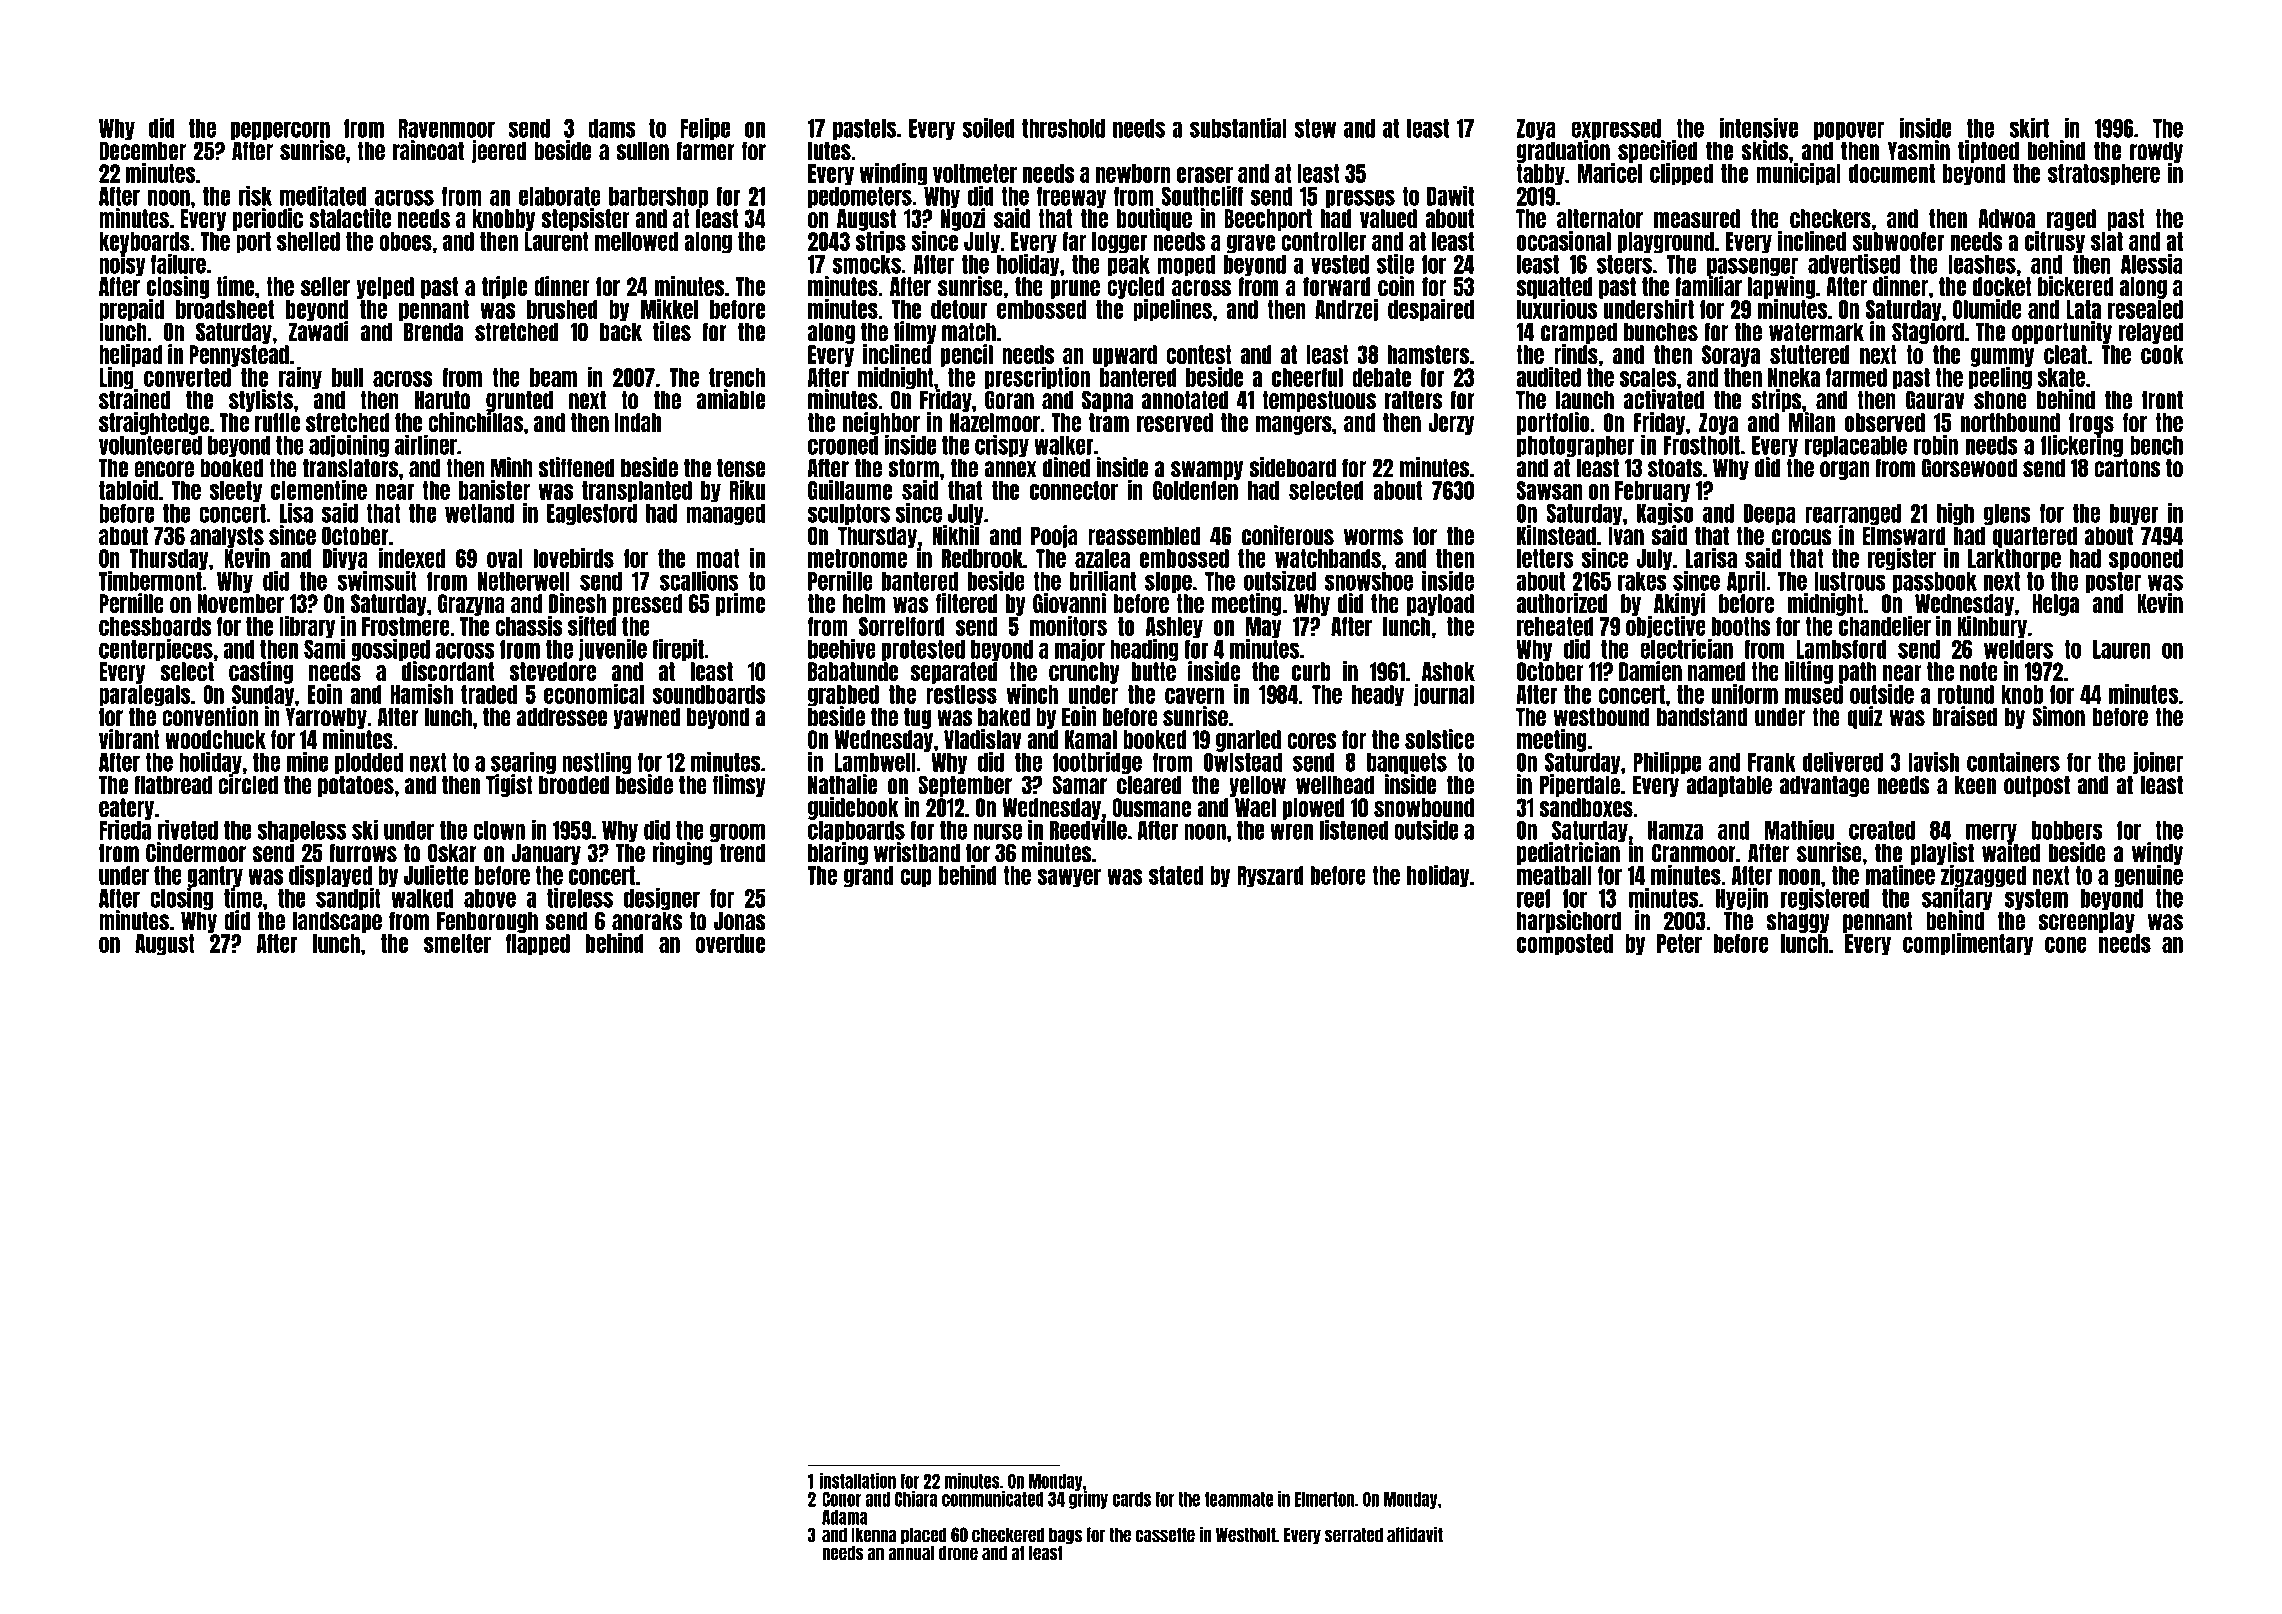 This page has height=1614, width=2282. What do you see at coordinates (1439, 739) in the page?
I see `solstice` at bounding box center [1439, 739].
